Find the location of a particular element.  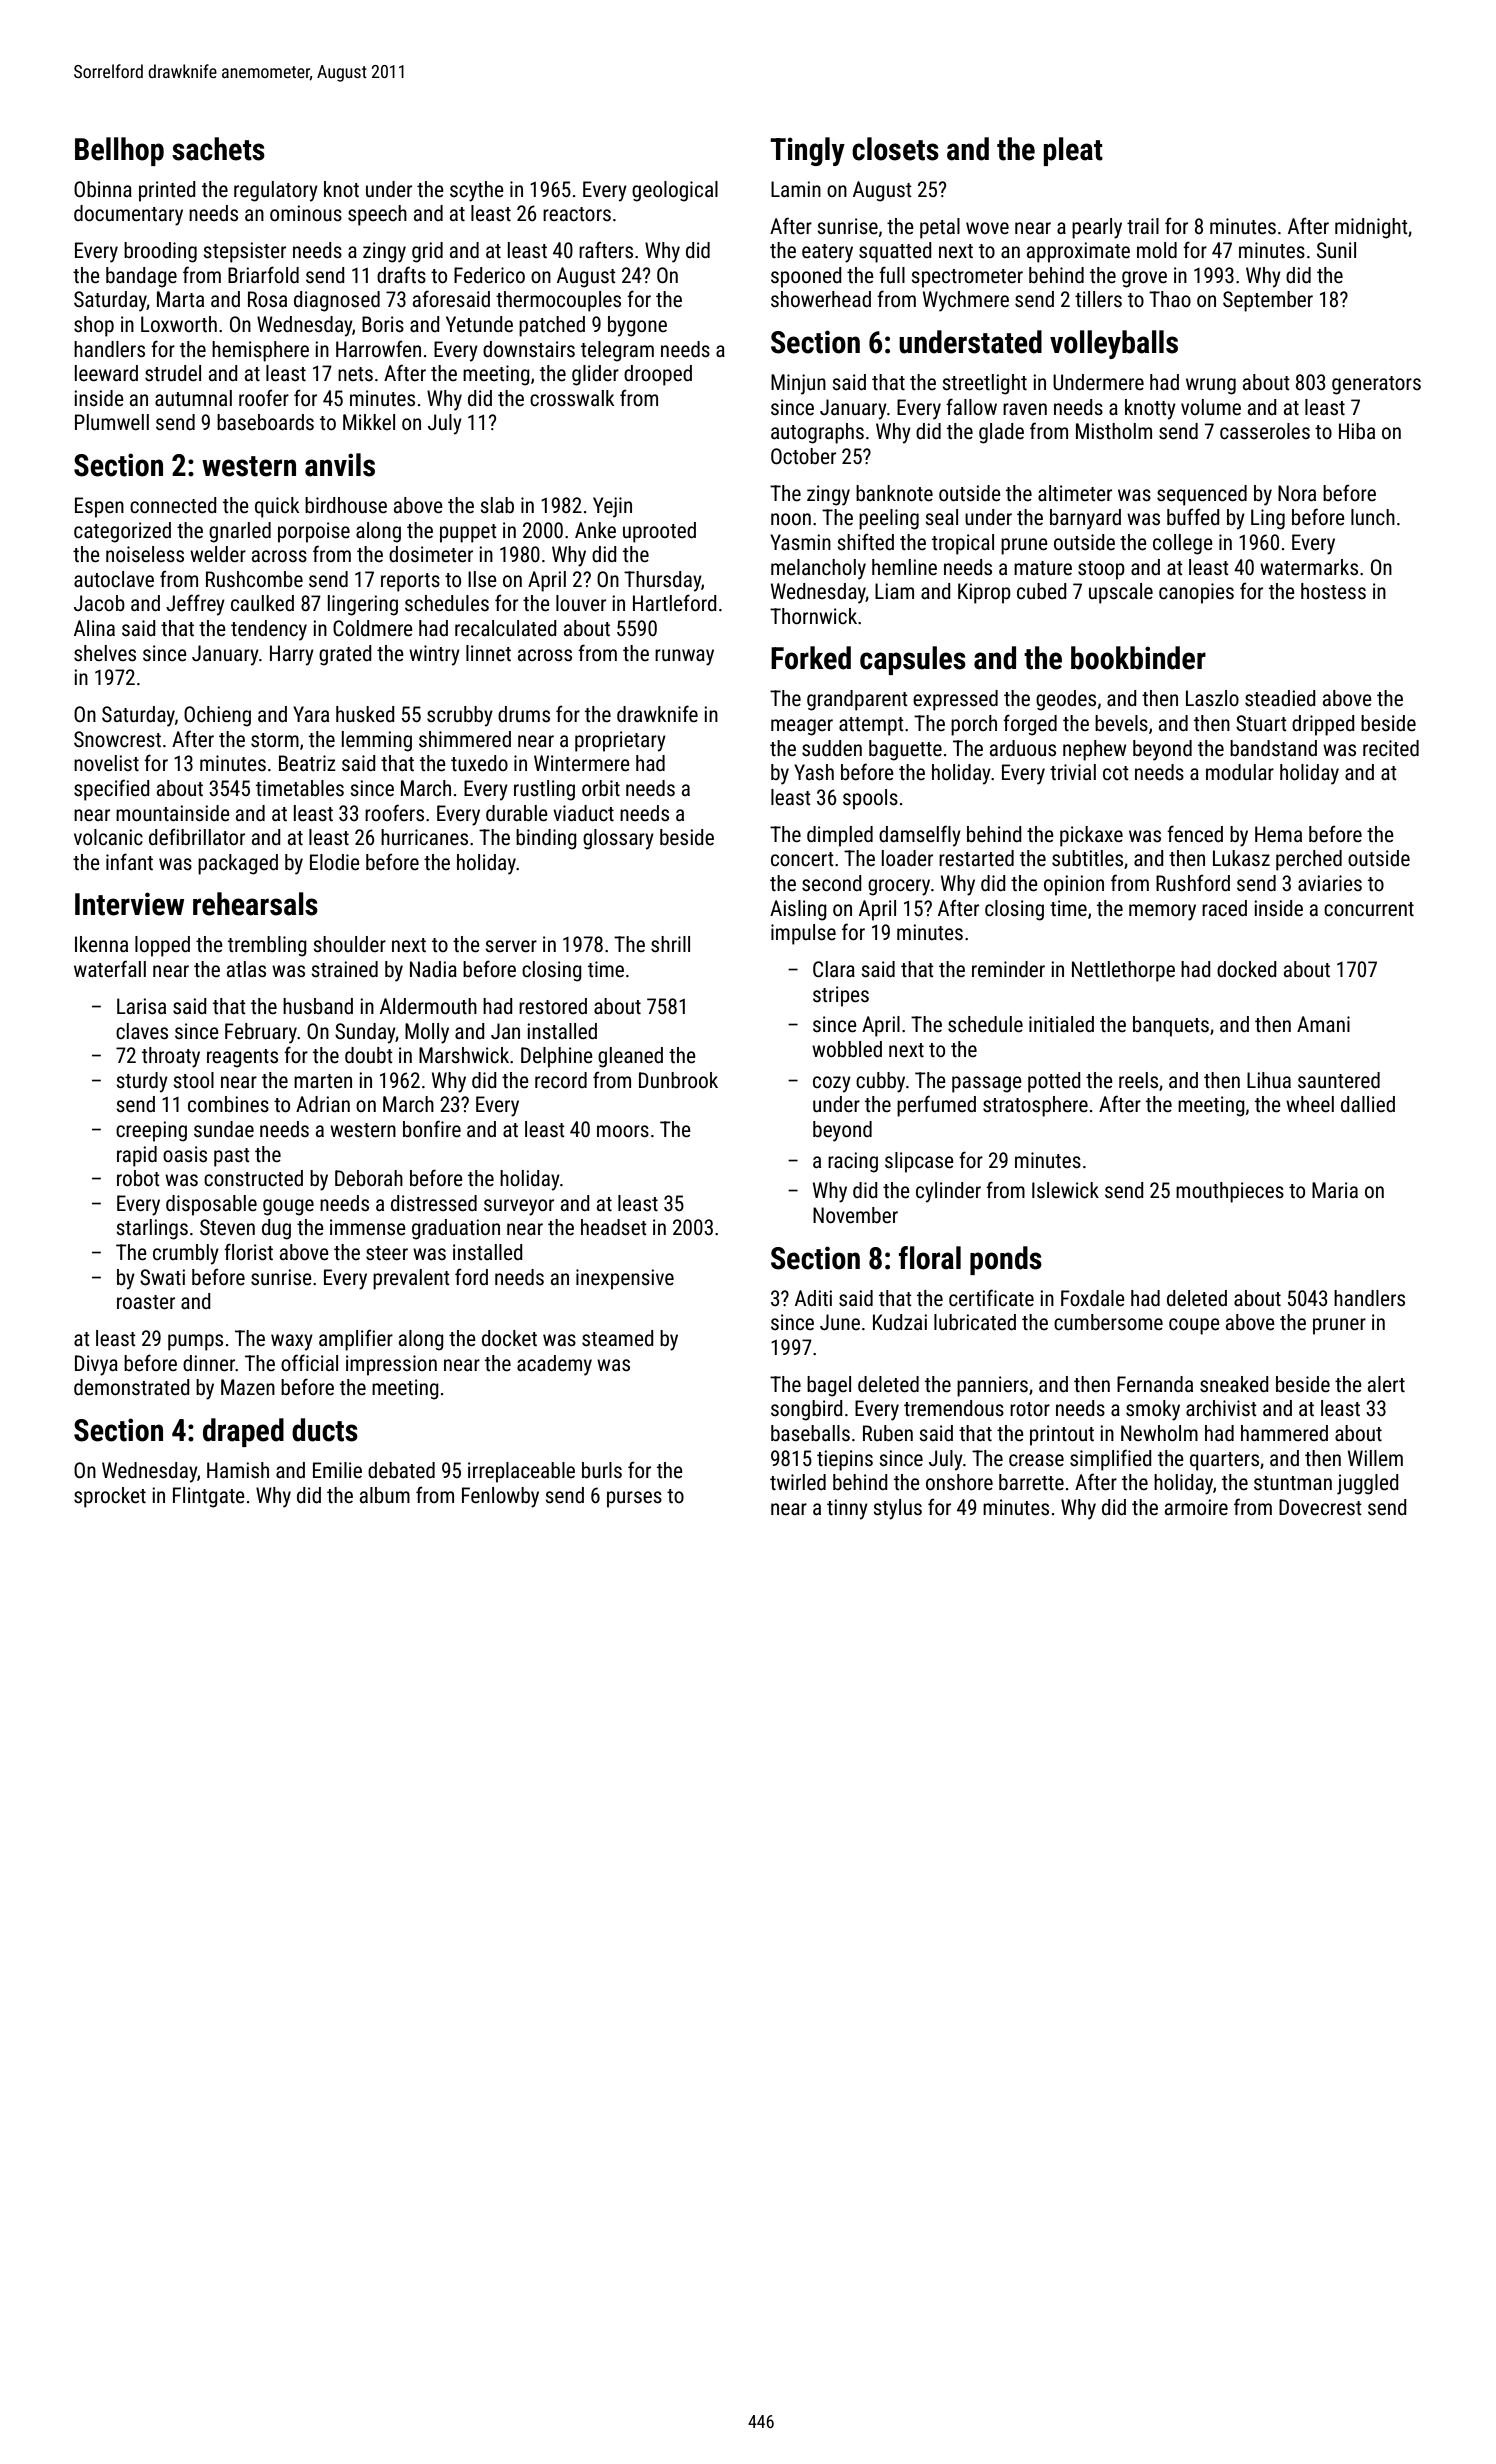

Flintgate is located at coordinates (209, 1497).
